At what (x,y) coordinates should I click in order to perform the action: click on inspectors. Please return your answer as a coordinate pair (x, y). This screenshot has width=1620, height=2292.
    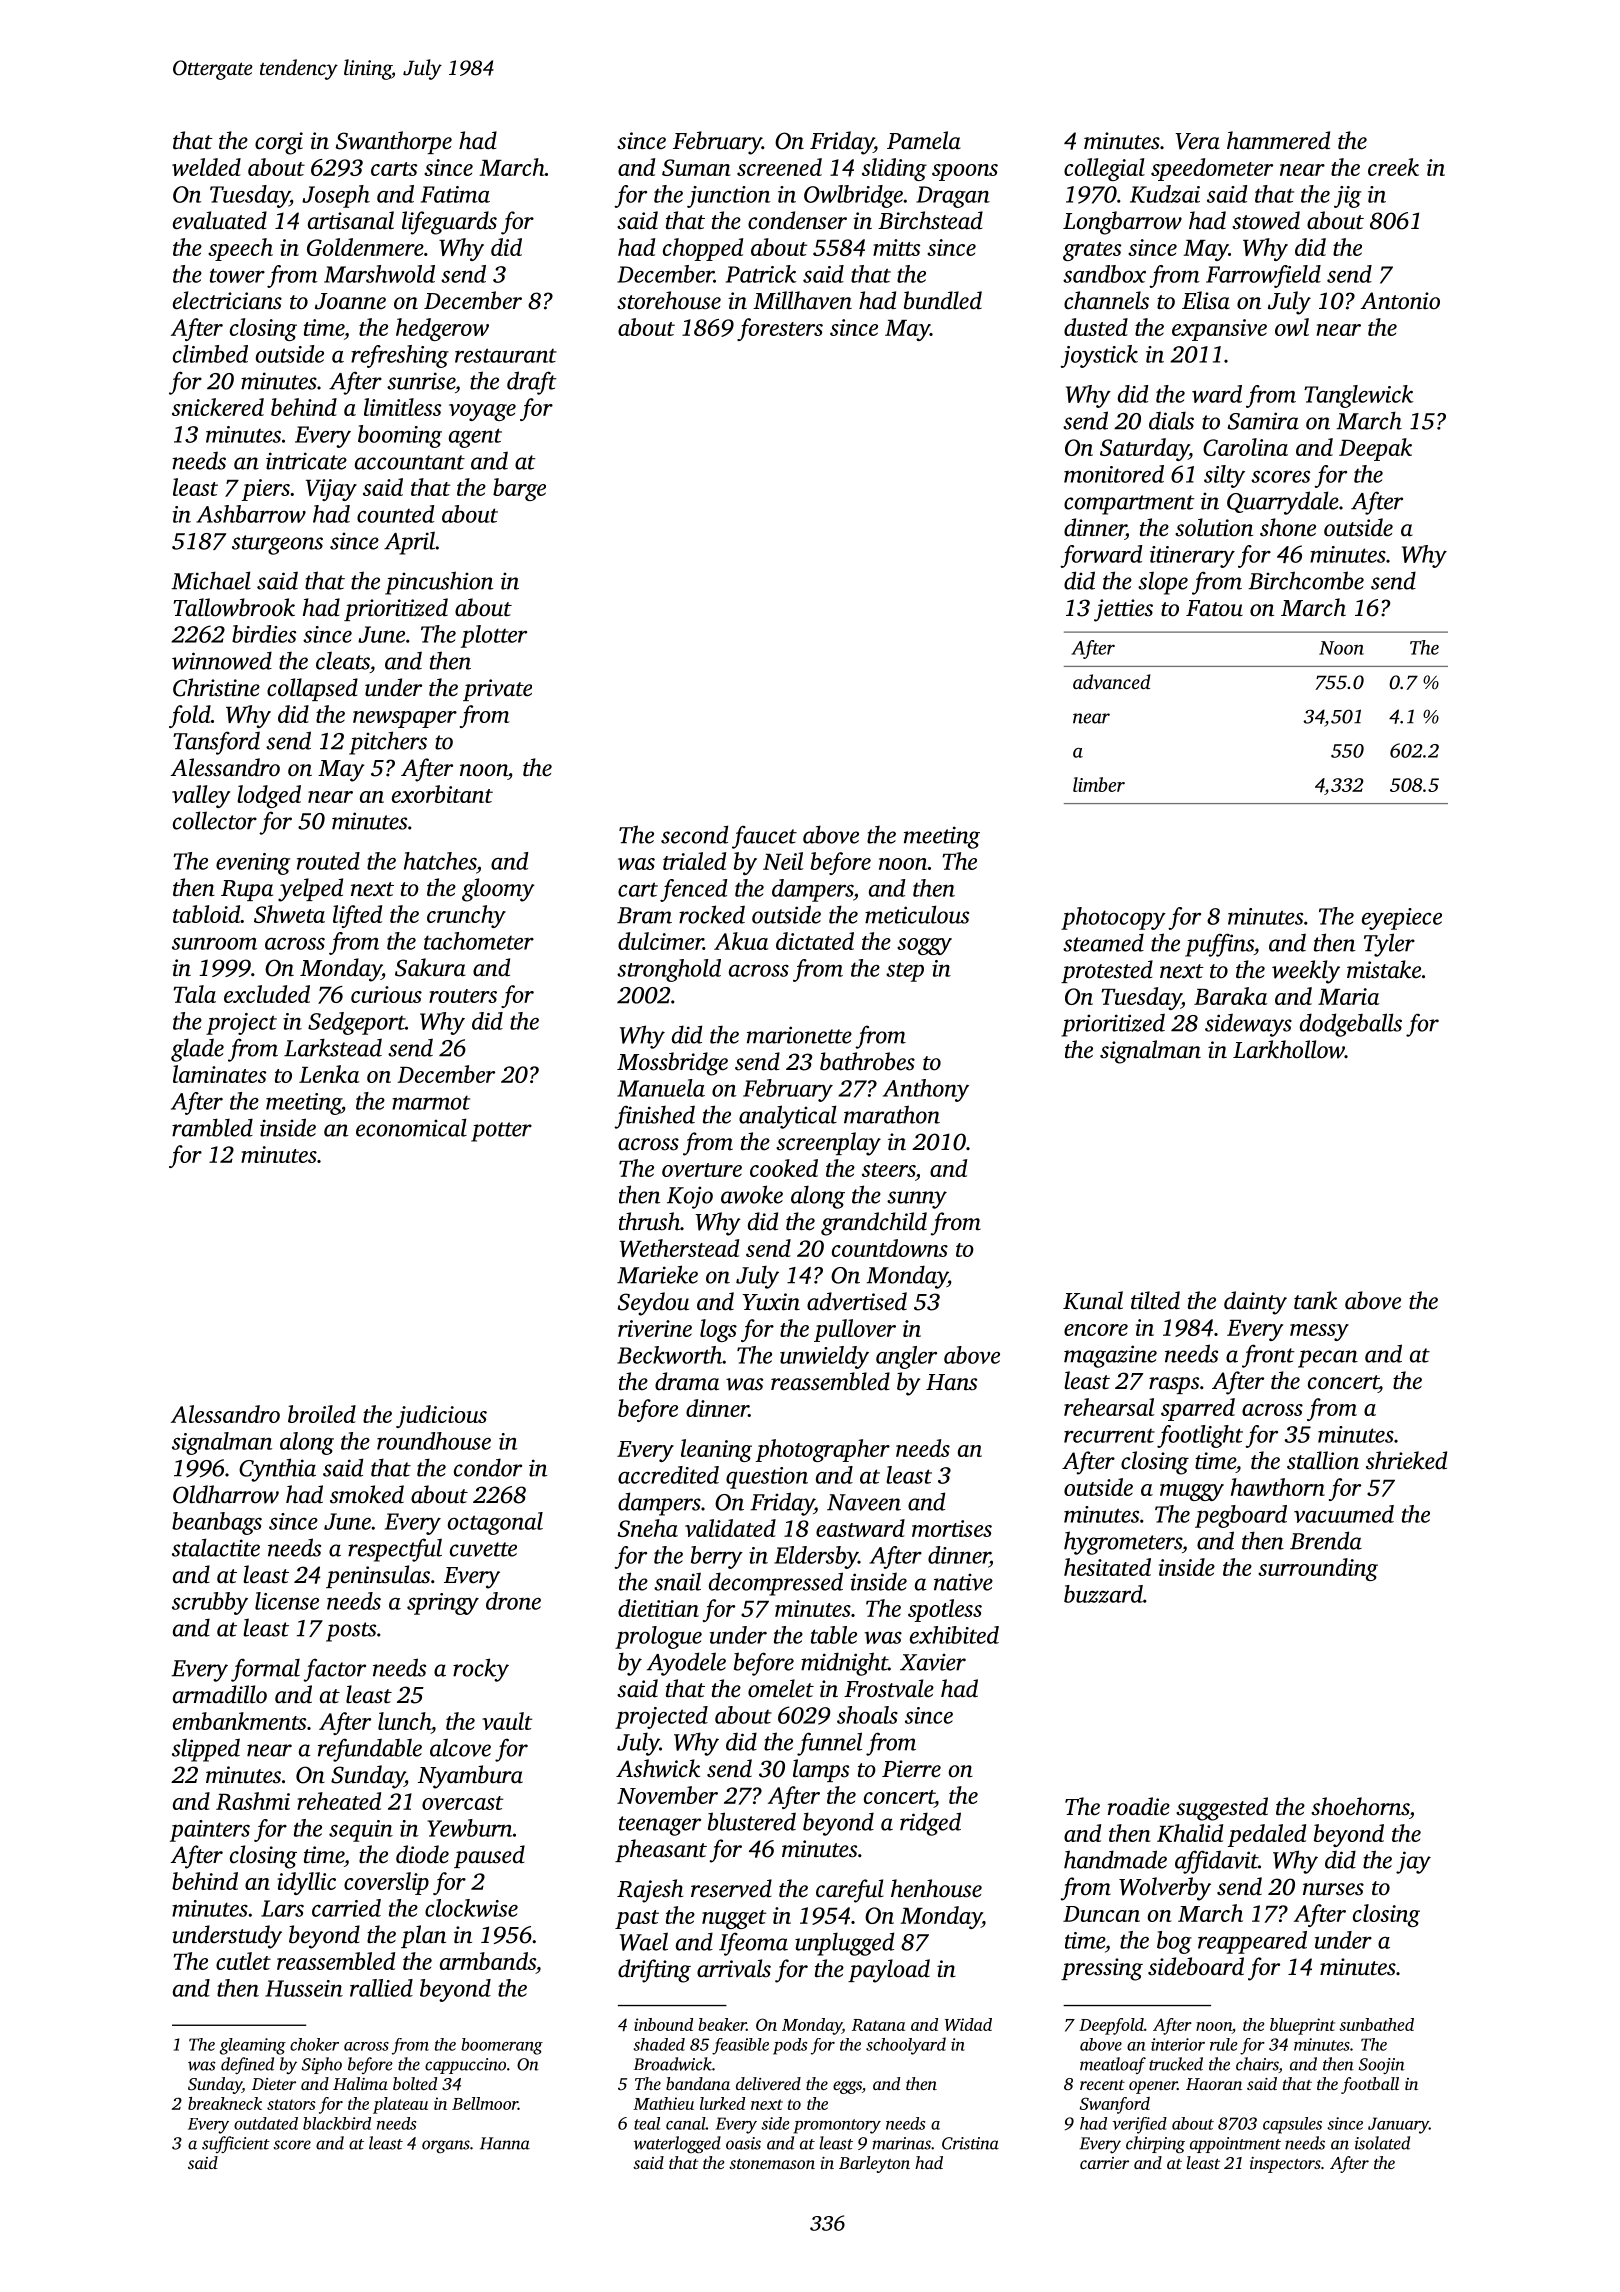
    Looking at the image, I should click on (1285, 2165).
